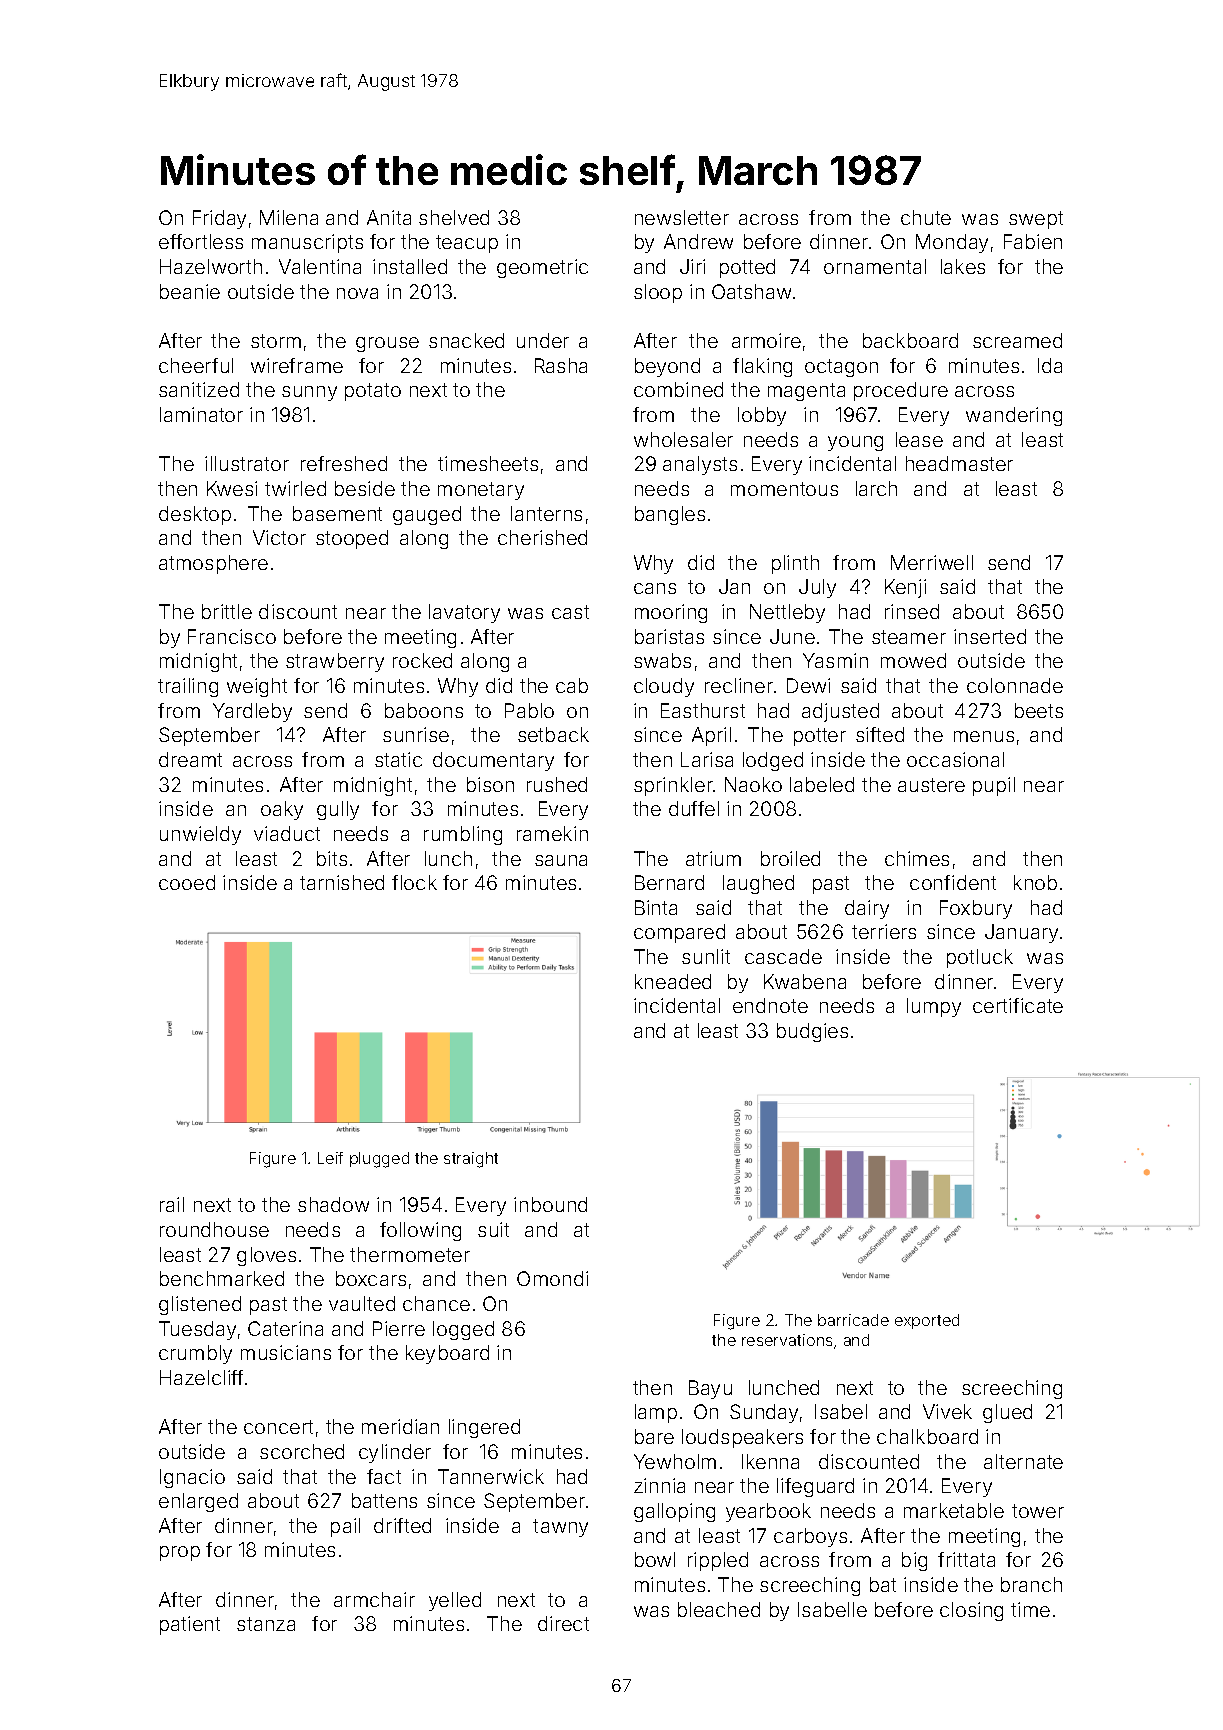  Describe the element at coordinates (198, 1502) in the page. I see `enlarged` at that location.
